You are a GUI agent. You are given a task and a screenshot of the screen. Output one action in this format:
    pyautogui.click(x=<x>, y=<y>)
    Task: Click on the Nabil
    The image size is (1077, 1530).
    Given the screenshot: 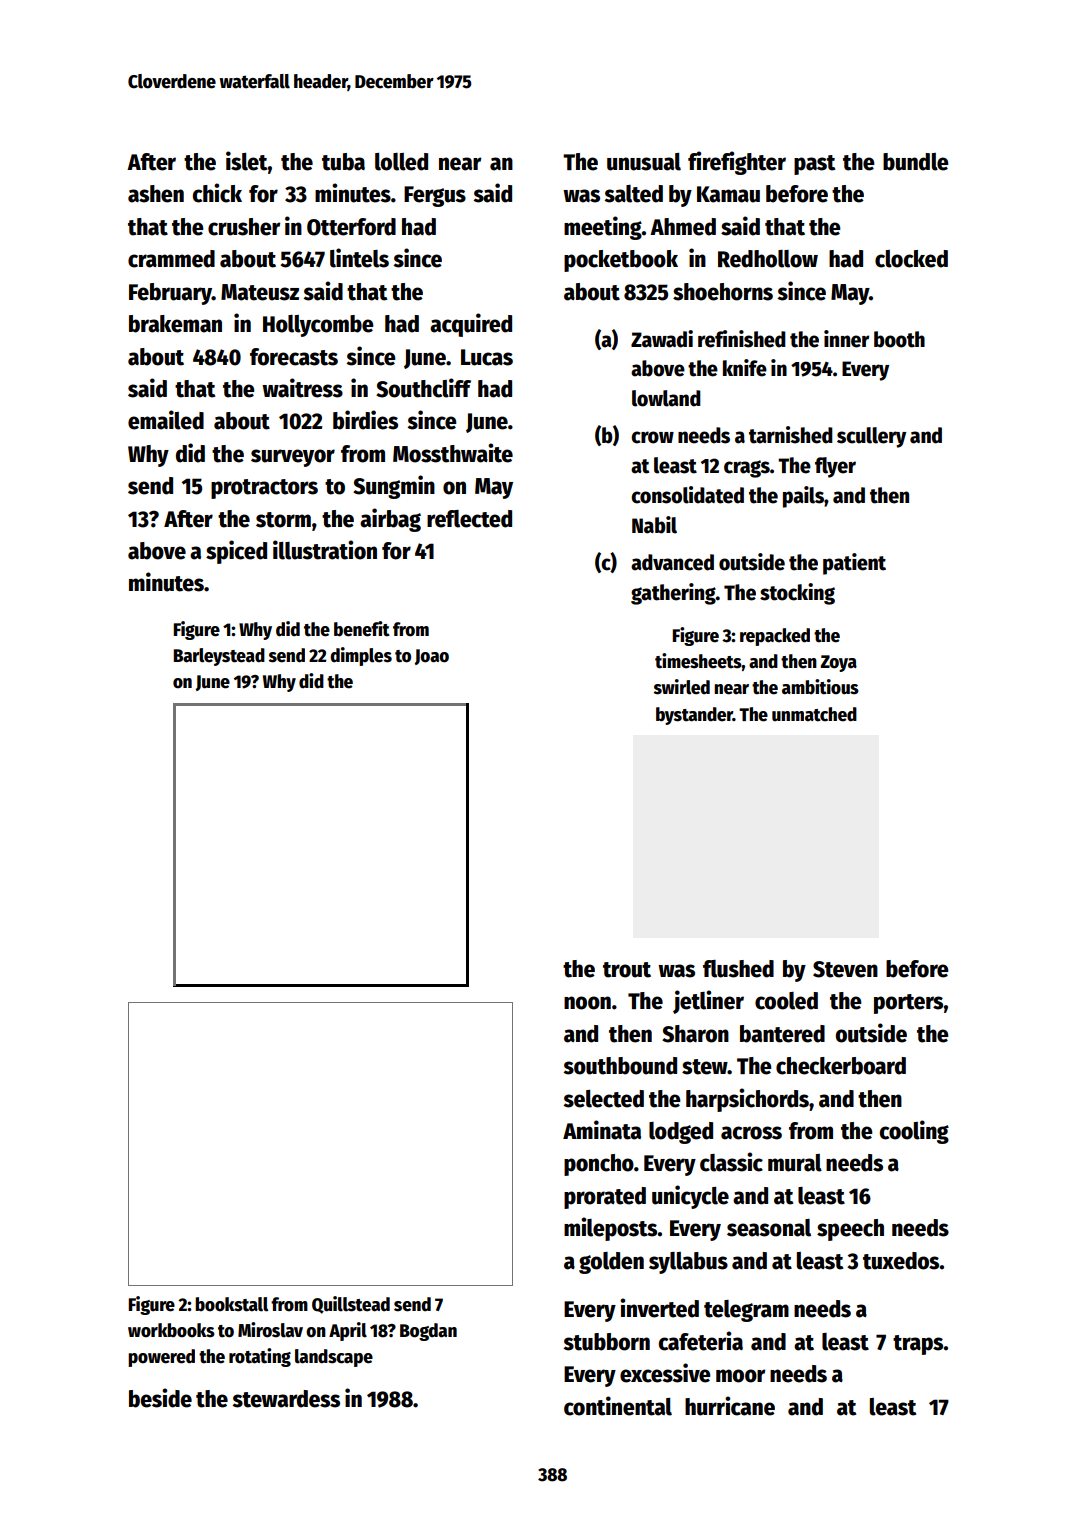 What is the action you would take?
    pyautogui.click(x=654, y=525)
